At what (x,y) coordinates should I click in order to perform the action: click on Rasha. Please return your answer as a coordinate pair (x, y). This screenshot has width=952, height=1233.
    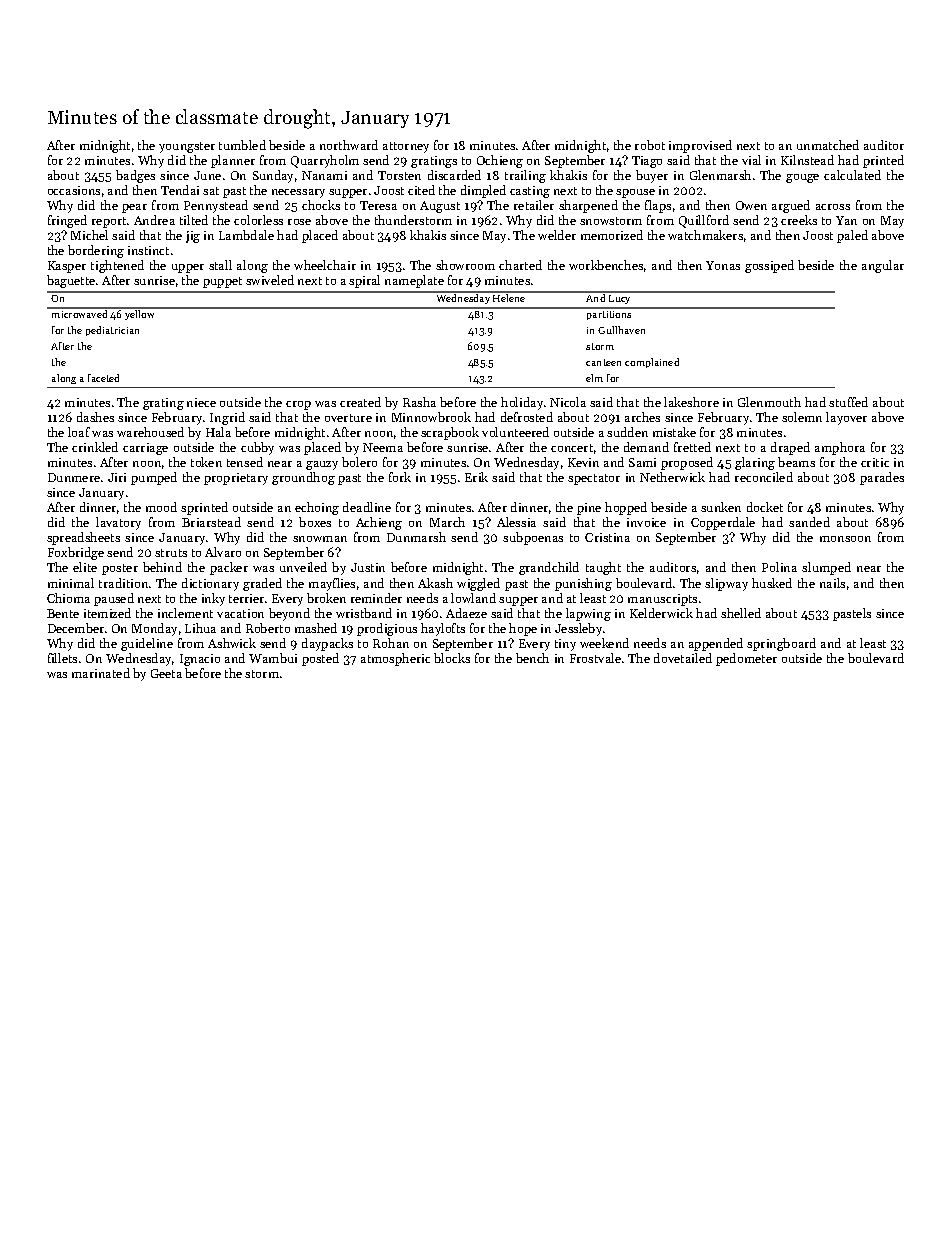
    Looking at the image, I should click on (419, 402).
